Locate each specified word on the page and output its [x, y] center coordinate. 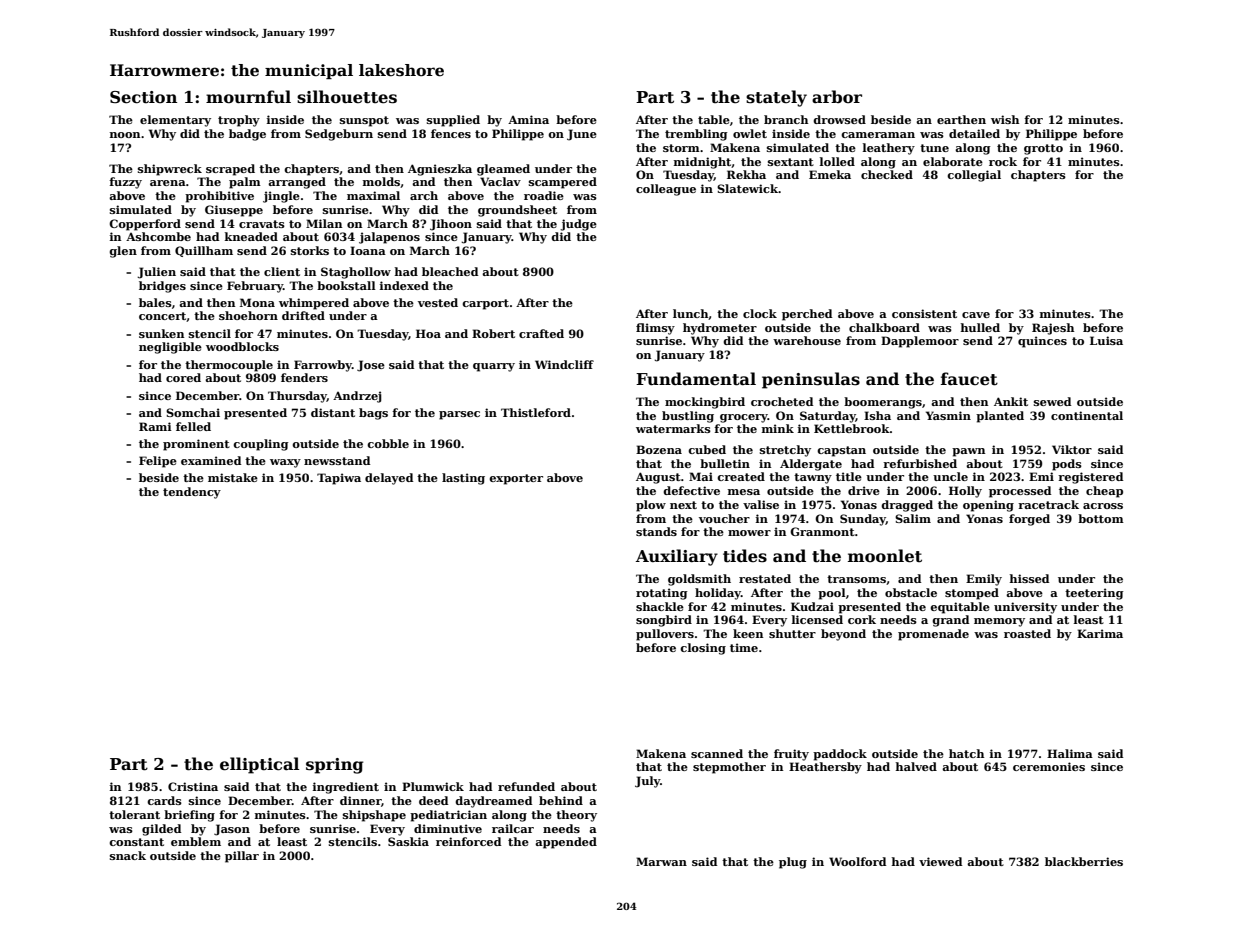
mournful [248, 97]
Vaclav [500, 181]
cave [976, 315]
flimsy [655, 329]
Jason [232, 830]
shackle [660, 606]
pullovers [665, 635]
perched [807, 315]
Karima [1100, 633]
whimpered [314, 304]
